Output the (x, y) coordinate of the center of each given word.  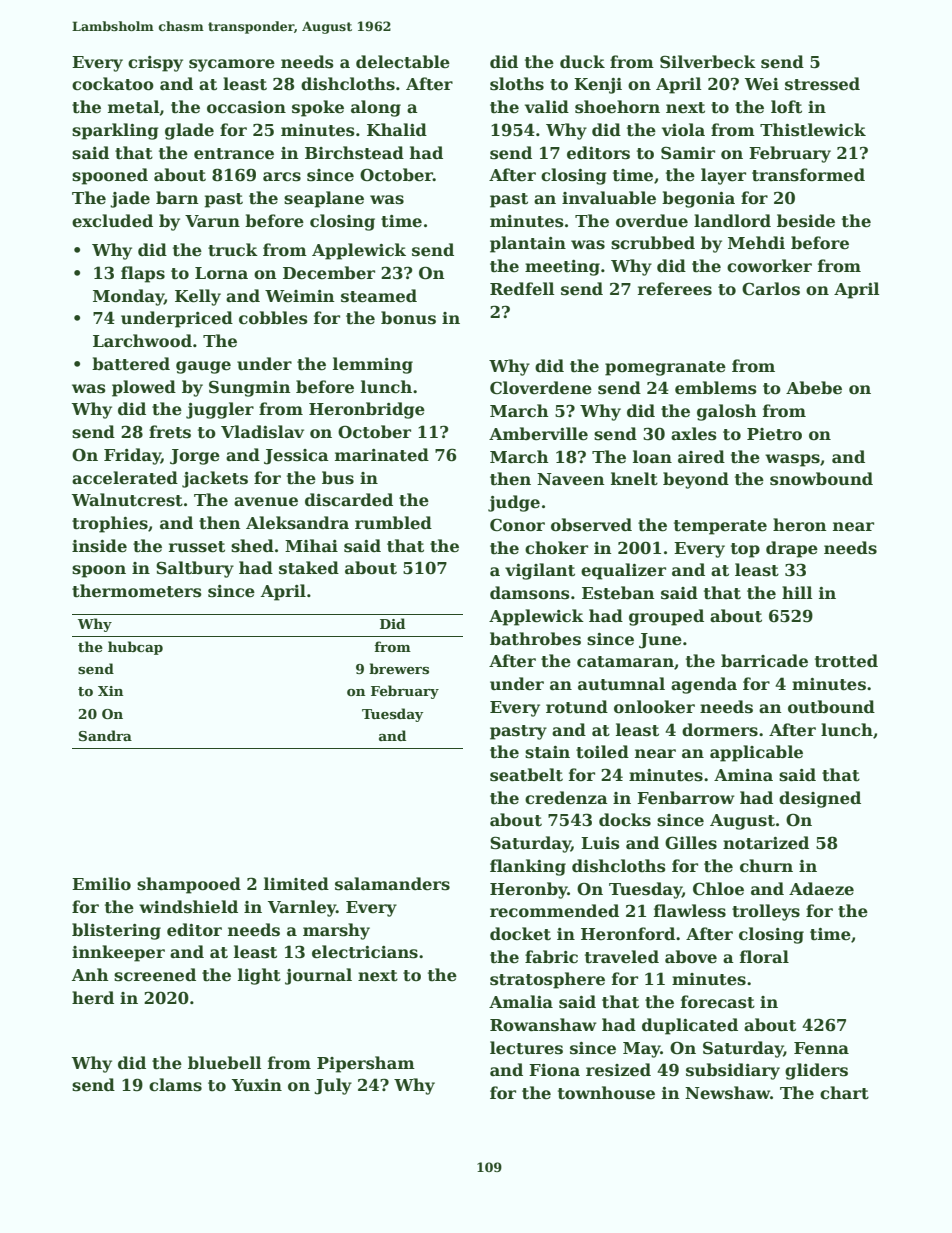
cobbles (273, 318)
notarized (766, 843)
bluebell (224, 1063)
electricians (365, 952)
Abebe (814, 388)
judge (514, 503)
